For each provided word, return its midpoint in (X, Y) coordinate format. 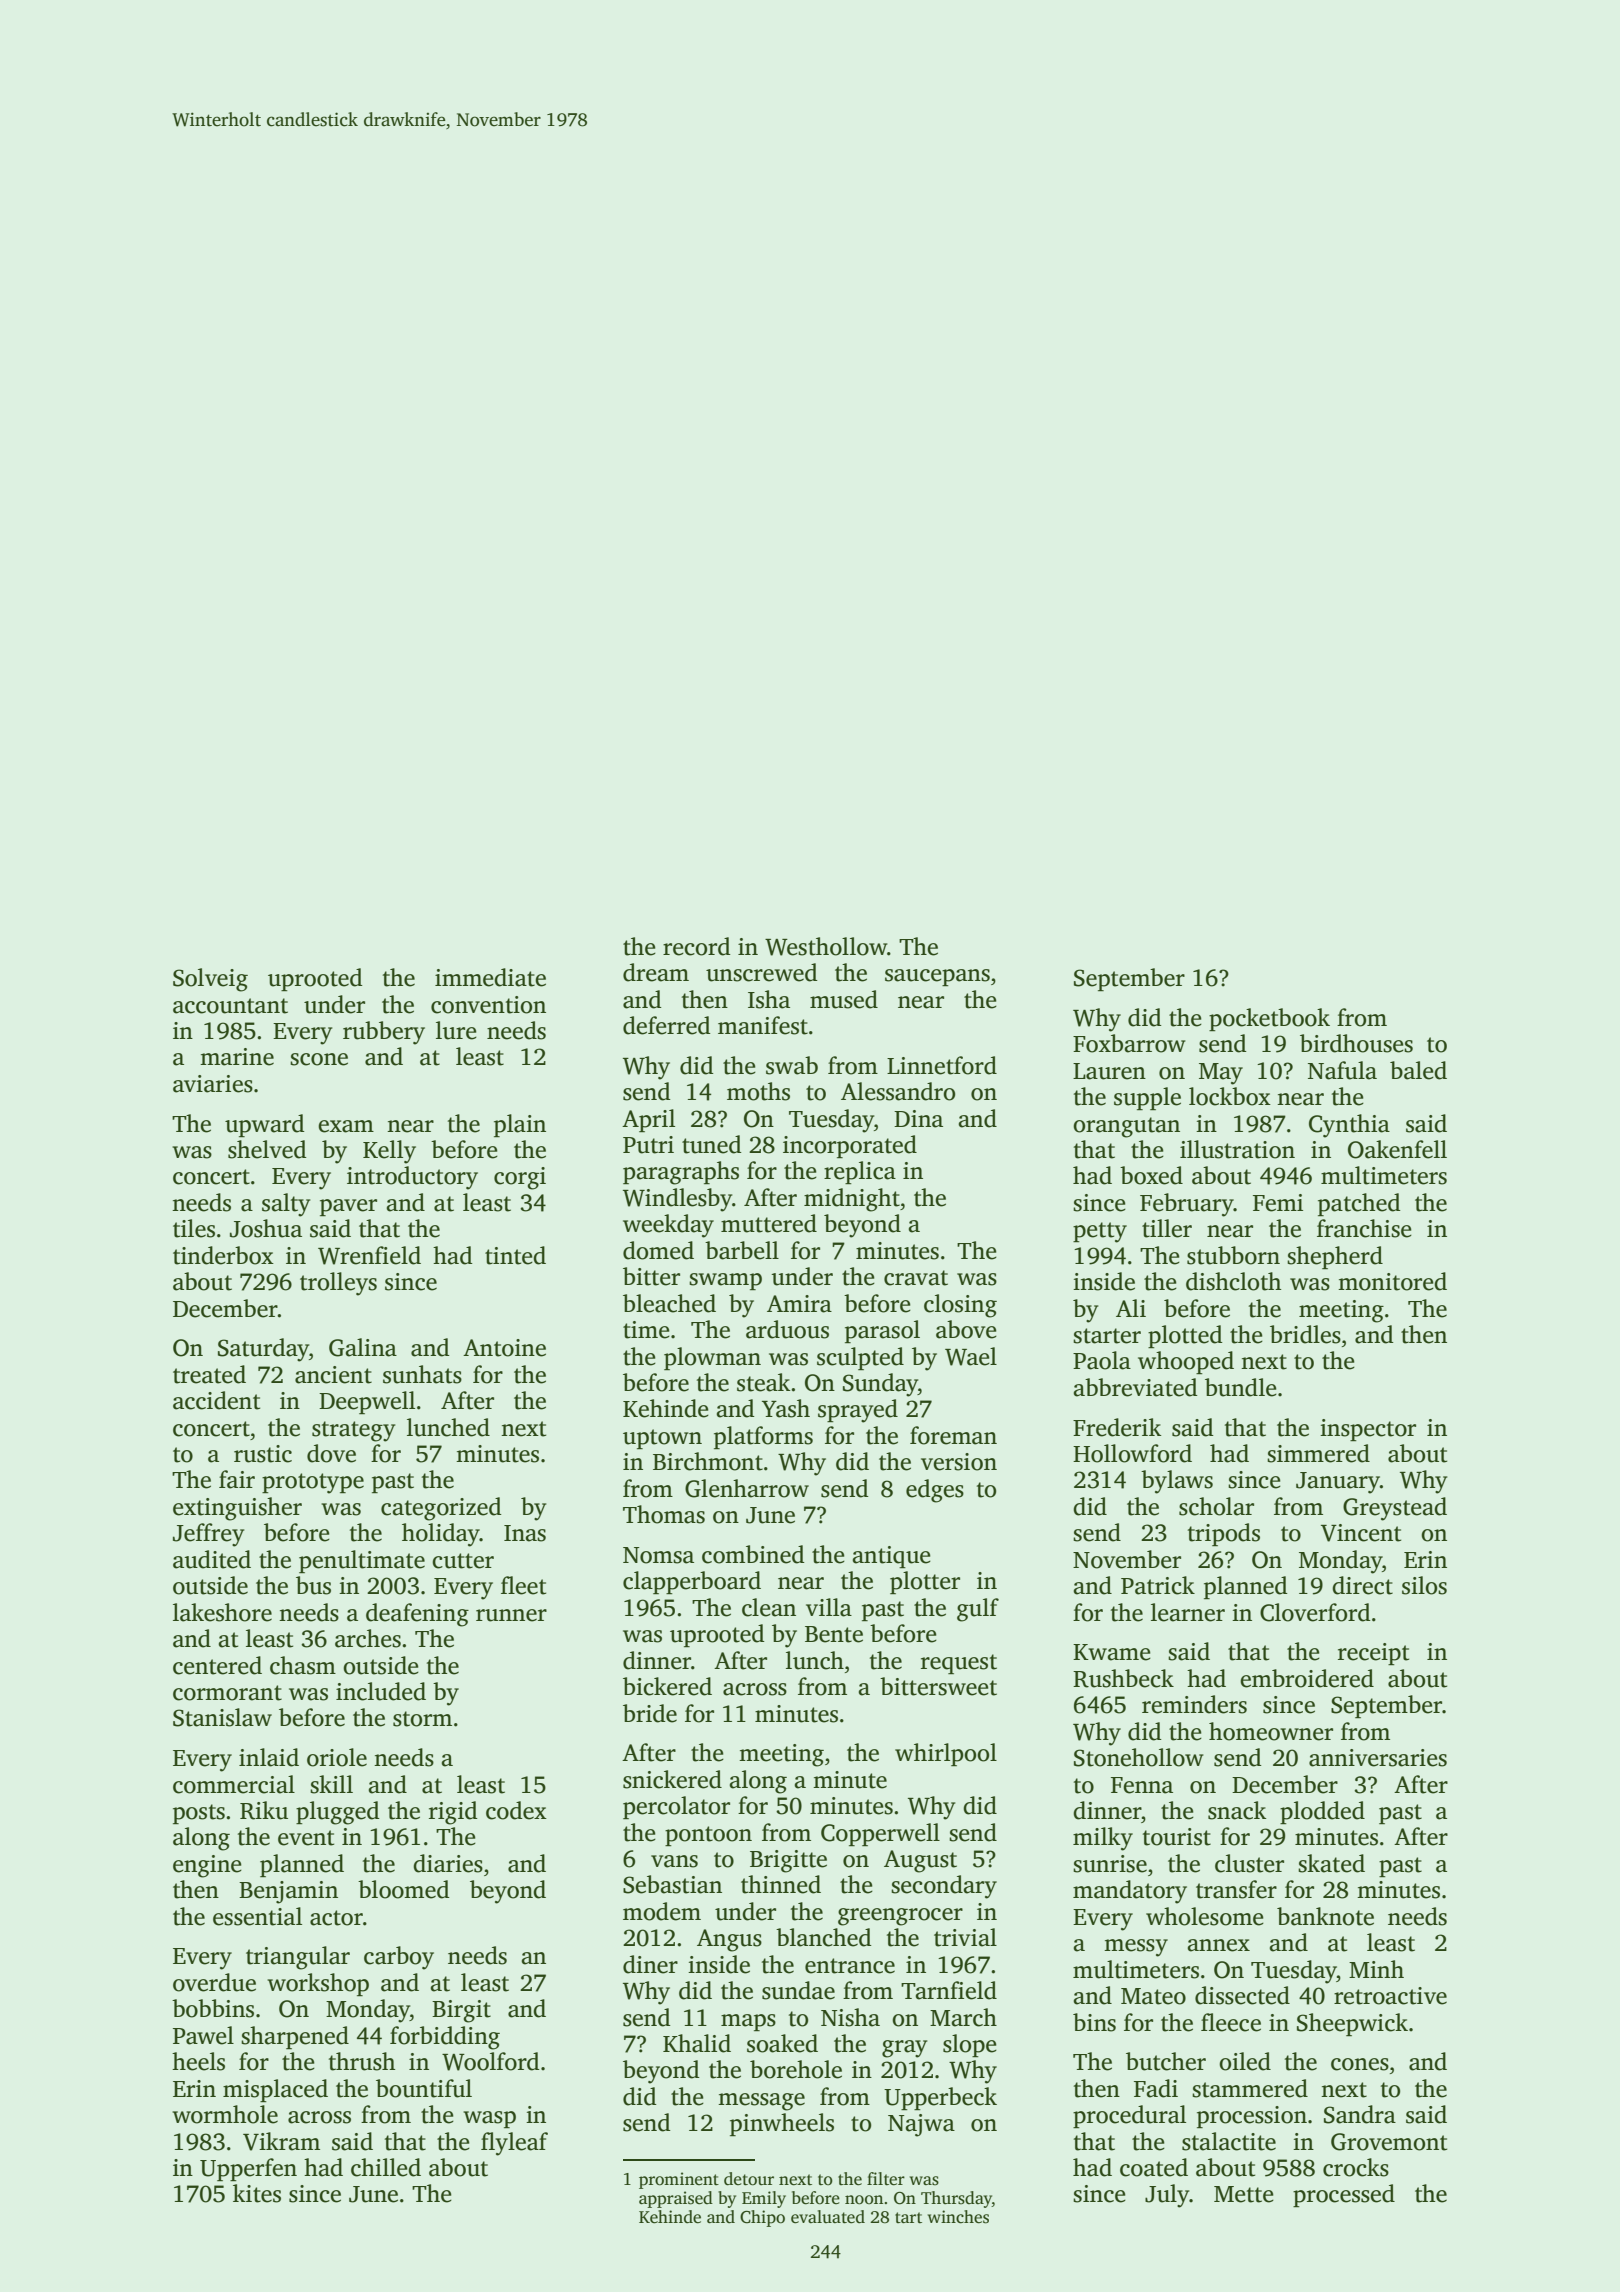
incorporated (850, 1146)
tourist (1177, 1837)
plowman (712, 1358)
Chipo (762, 2218)
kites (257, 2193)
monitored (1392, 1281)
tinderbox (223, 1255)
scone (319, 1059)
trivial (965, 1937)
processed (1344, 2195)
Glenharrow (747, 1488)
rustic (263, 1454)
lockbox (1230, 1096)
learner (1188, 1612)
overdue (214, 1982)
